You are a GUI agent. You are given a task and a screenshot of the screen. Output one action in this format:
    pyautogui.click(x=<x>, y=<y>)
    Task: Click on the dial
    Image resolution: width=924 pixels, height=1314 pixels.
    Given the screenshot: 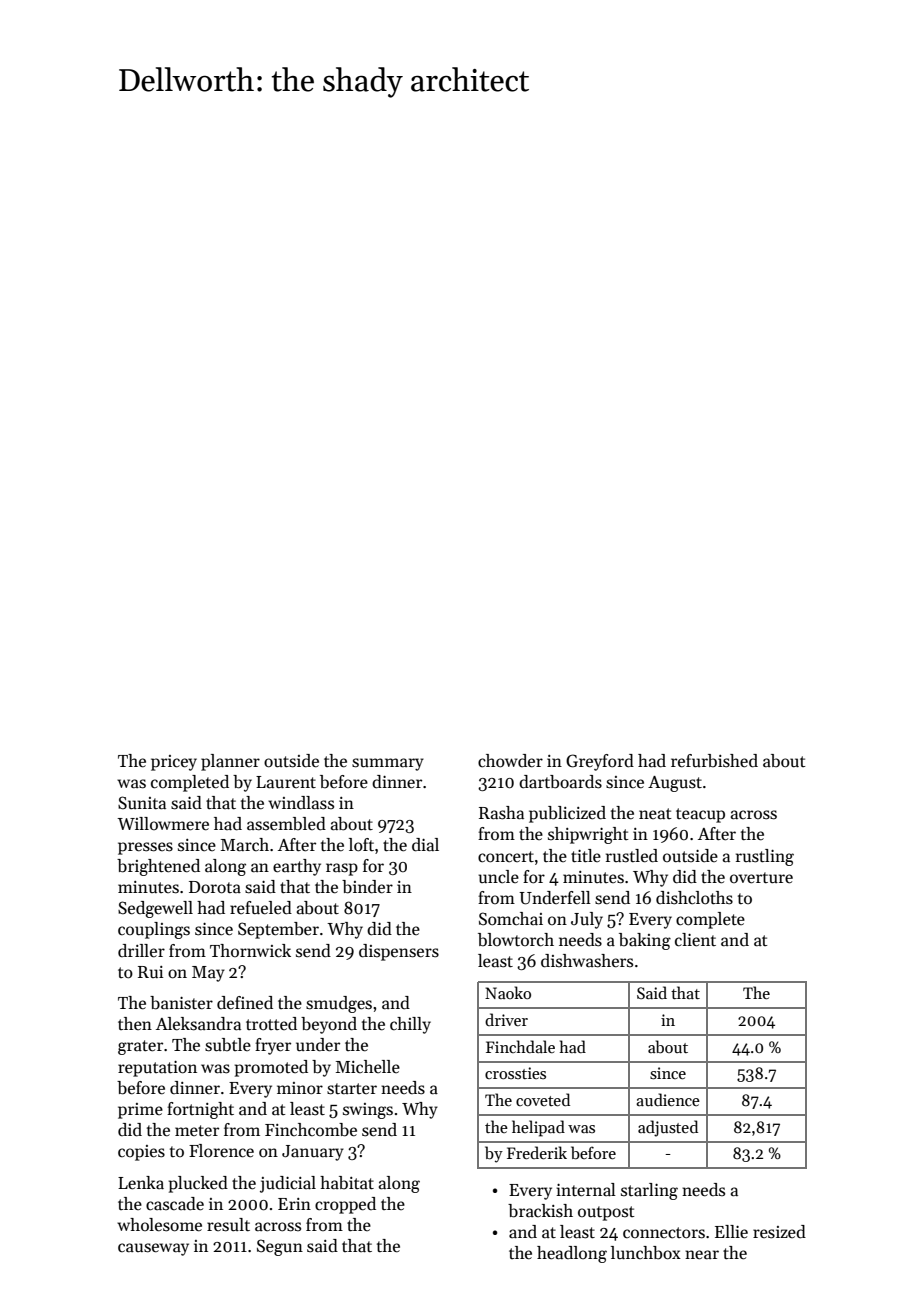 What is the action you would take?
    pyautogui.click(x=425, y=845)
